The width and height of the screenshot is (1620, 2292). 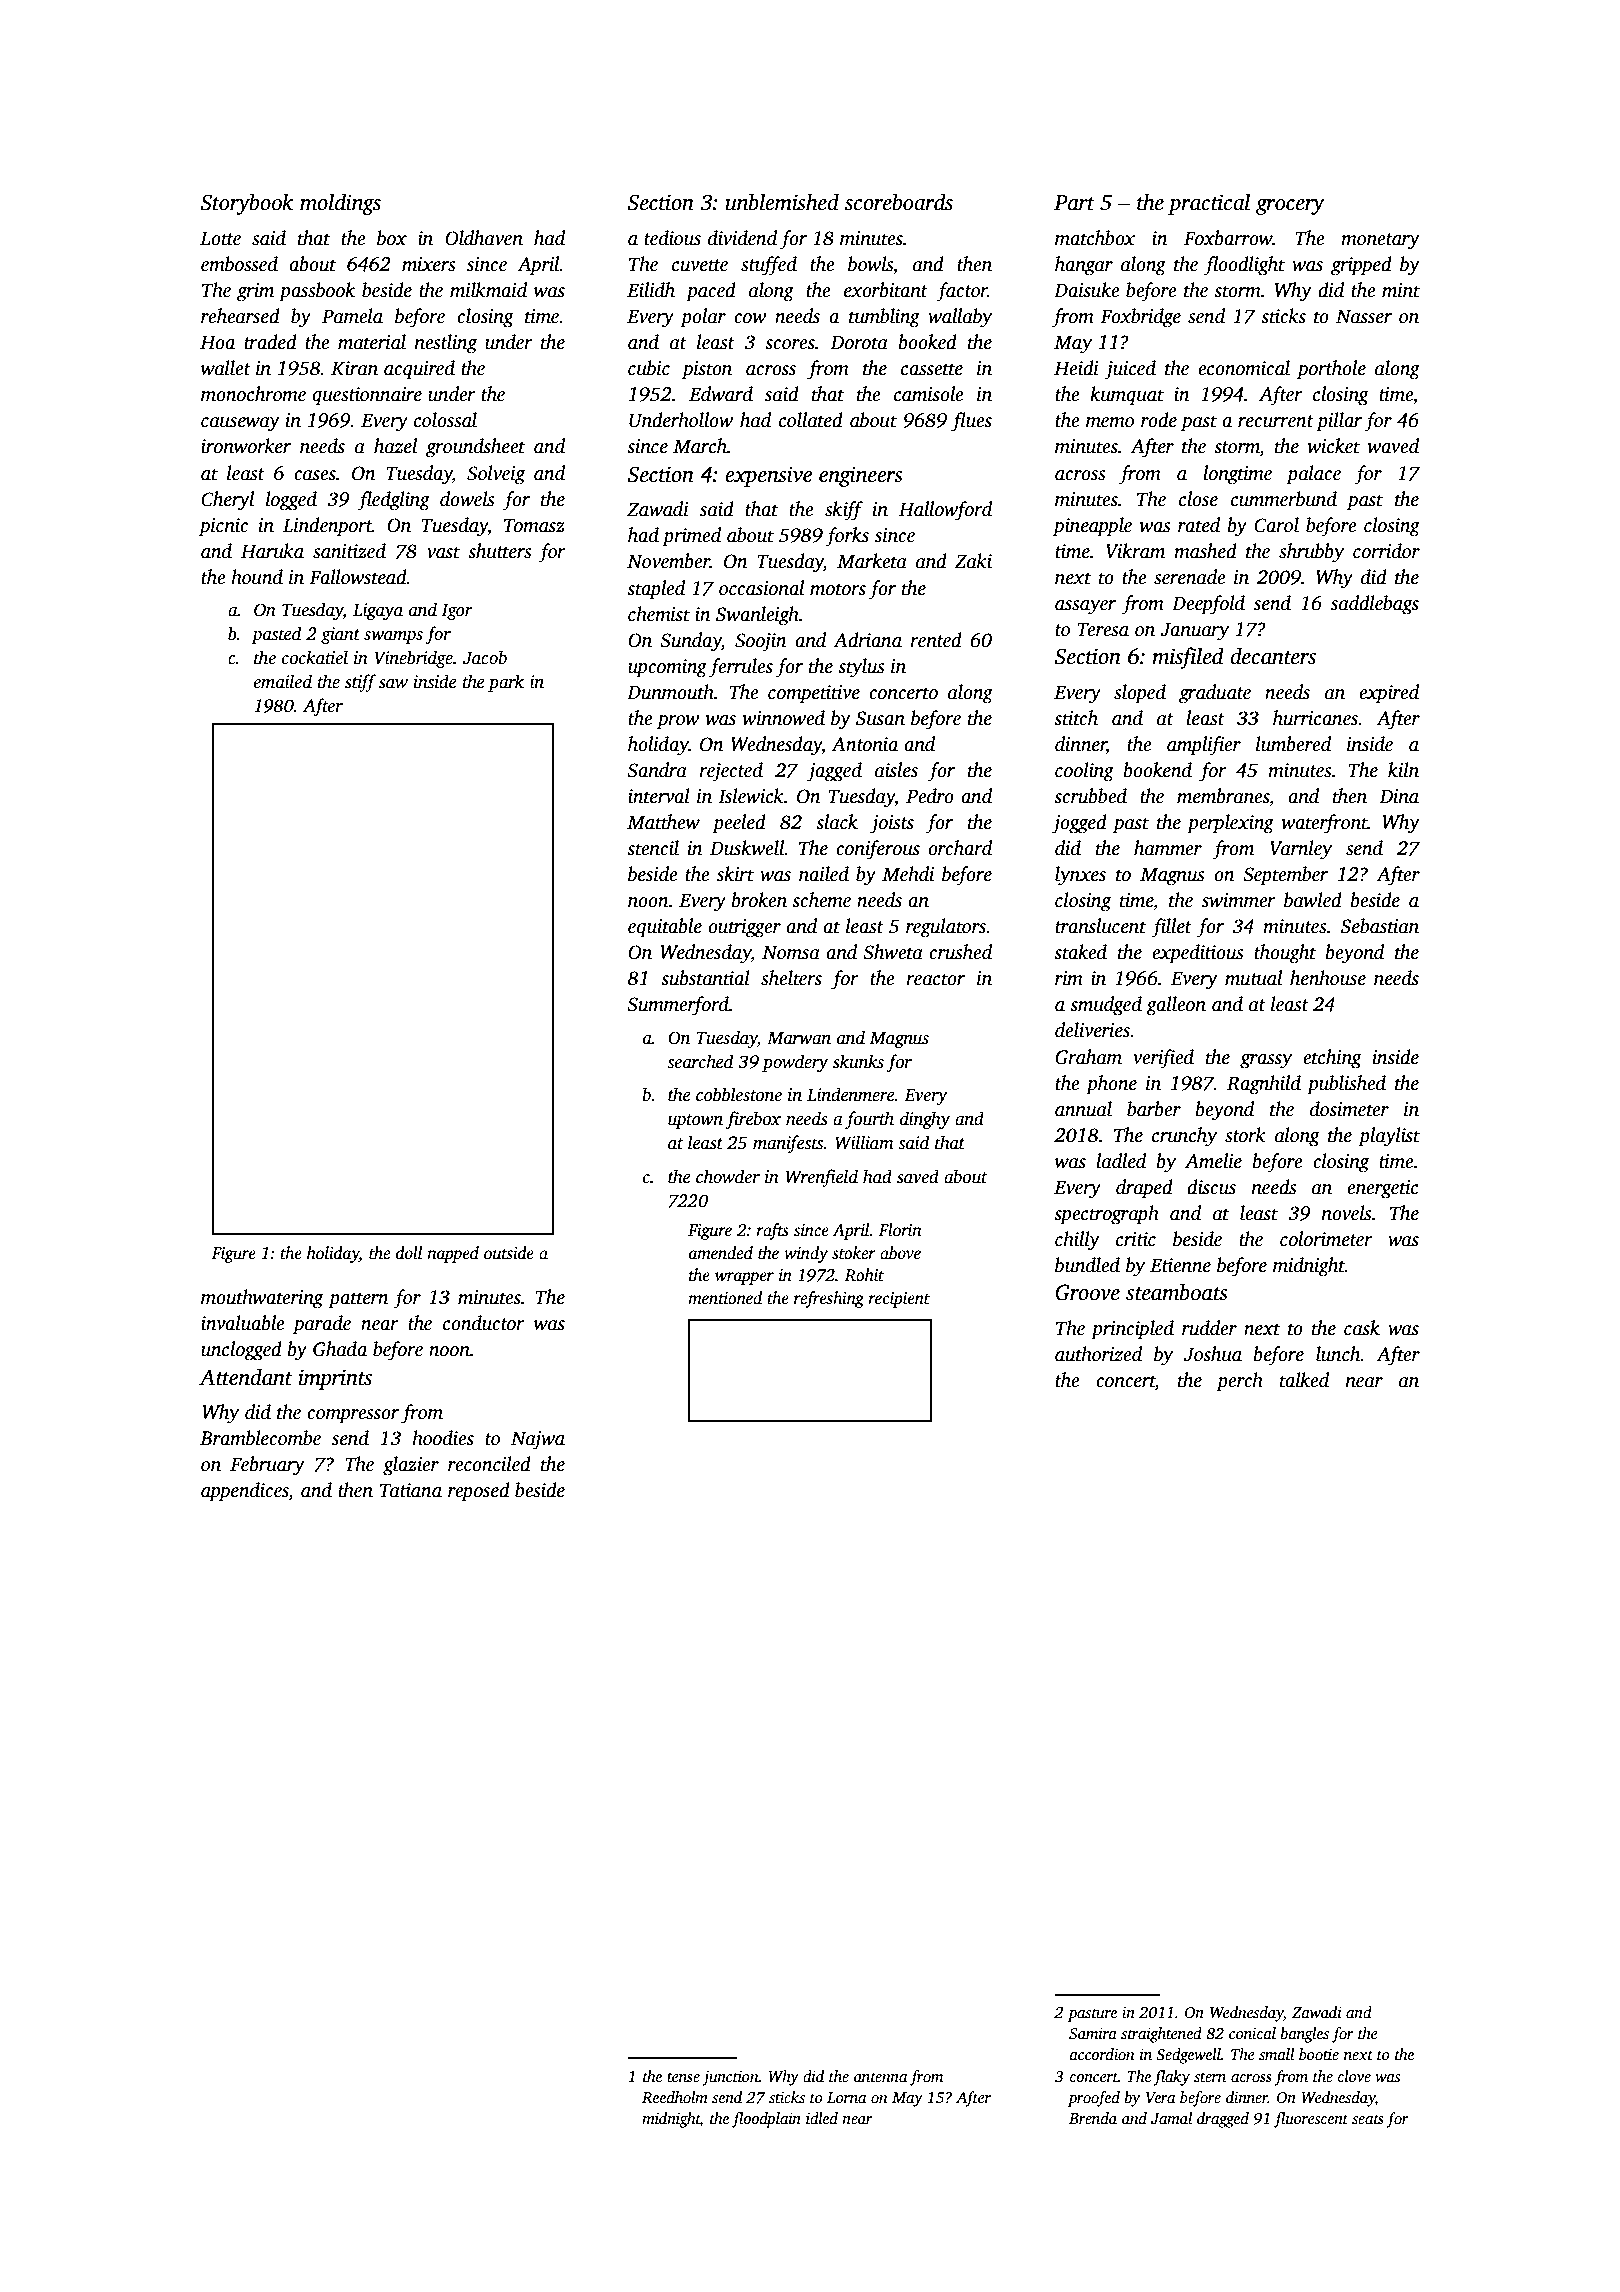 I want to click on invaluable, so click(x=243, y=1323).
